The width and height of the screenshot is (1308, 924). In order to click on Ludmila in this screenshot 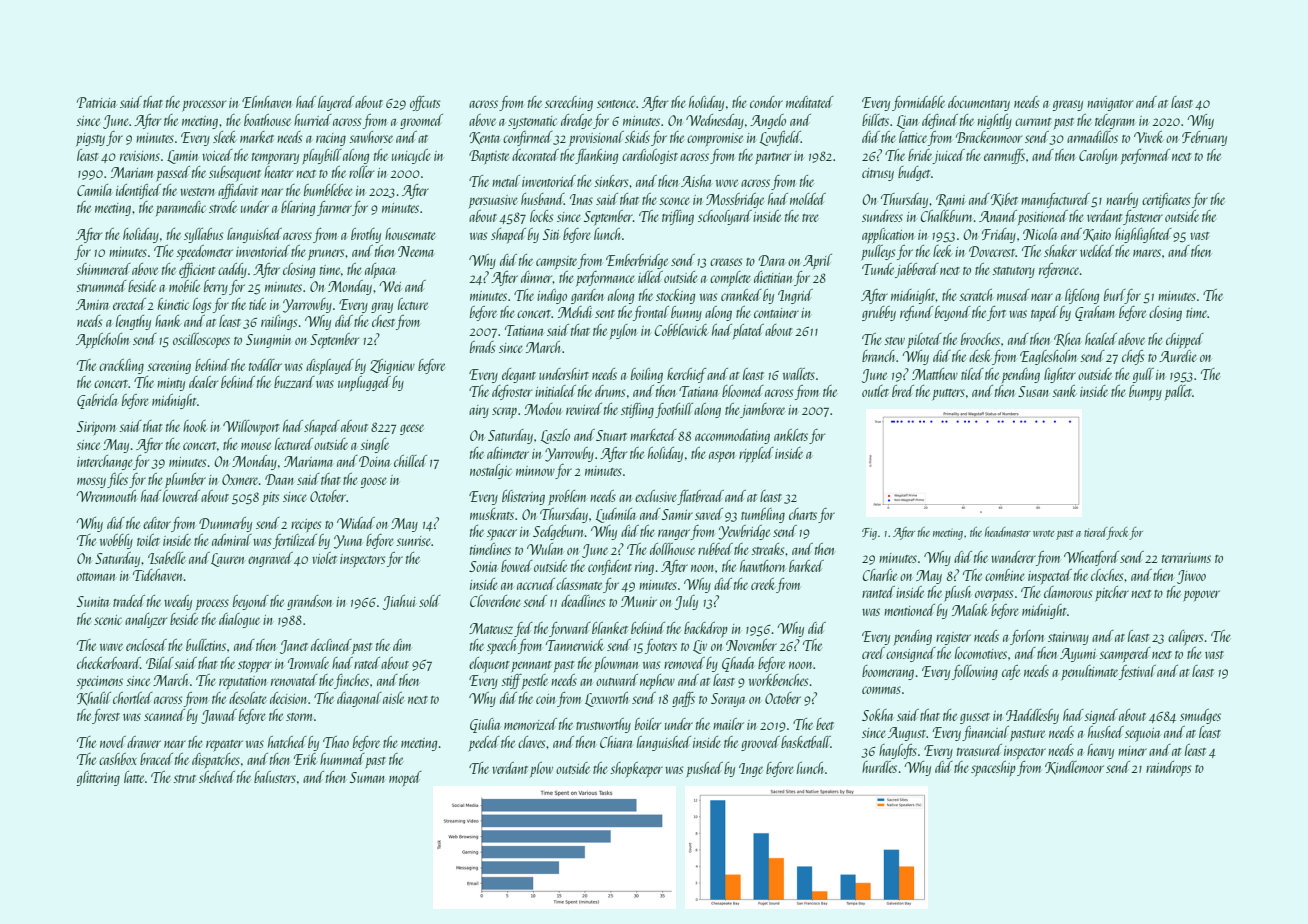, I will do `click(616, 515)`.
